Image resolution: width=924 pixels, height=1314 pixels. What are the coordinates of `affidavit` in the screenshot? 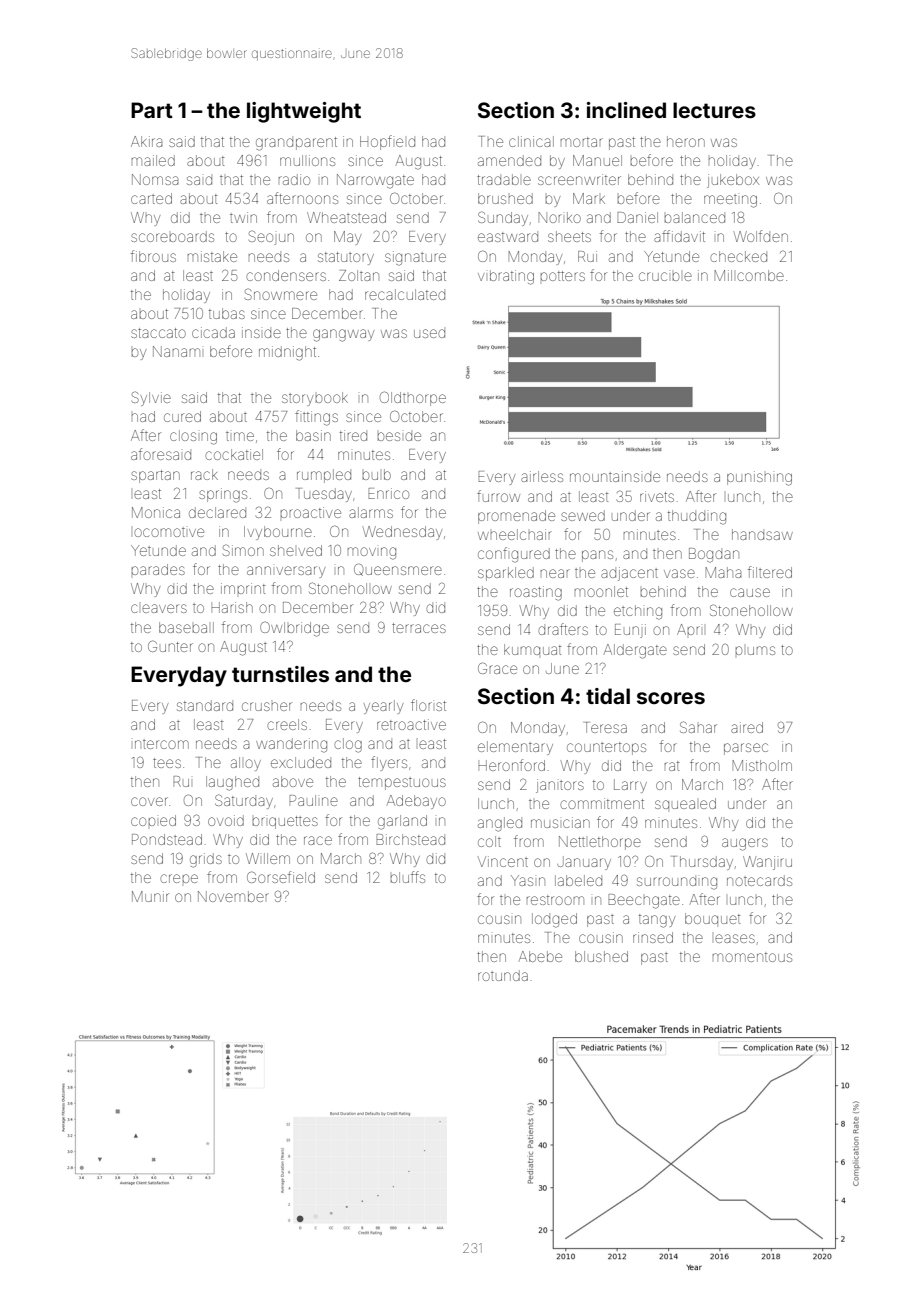 It's located at (679, 236).
